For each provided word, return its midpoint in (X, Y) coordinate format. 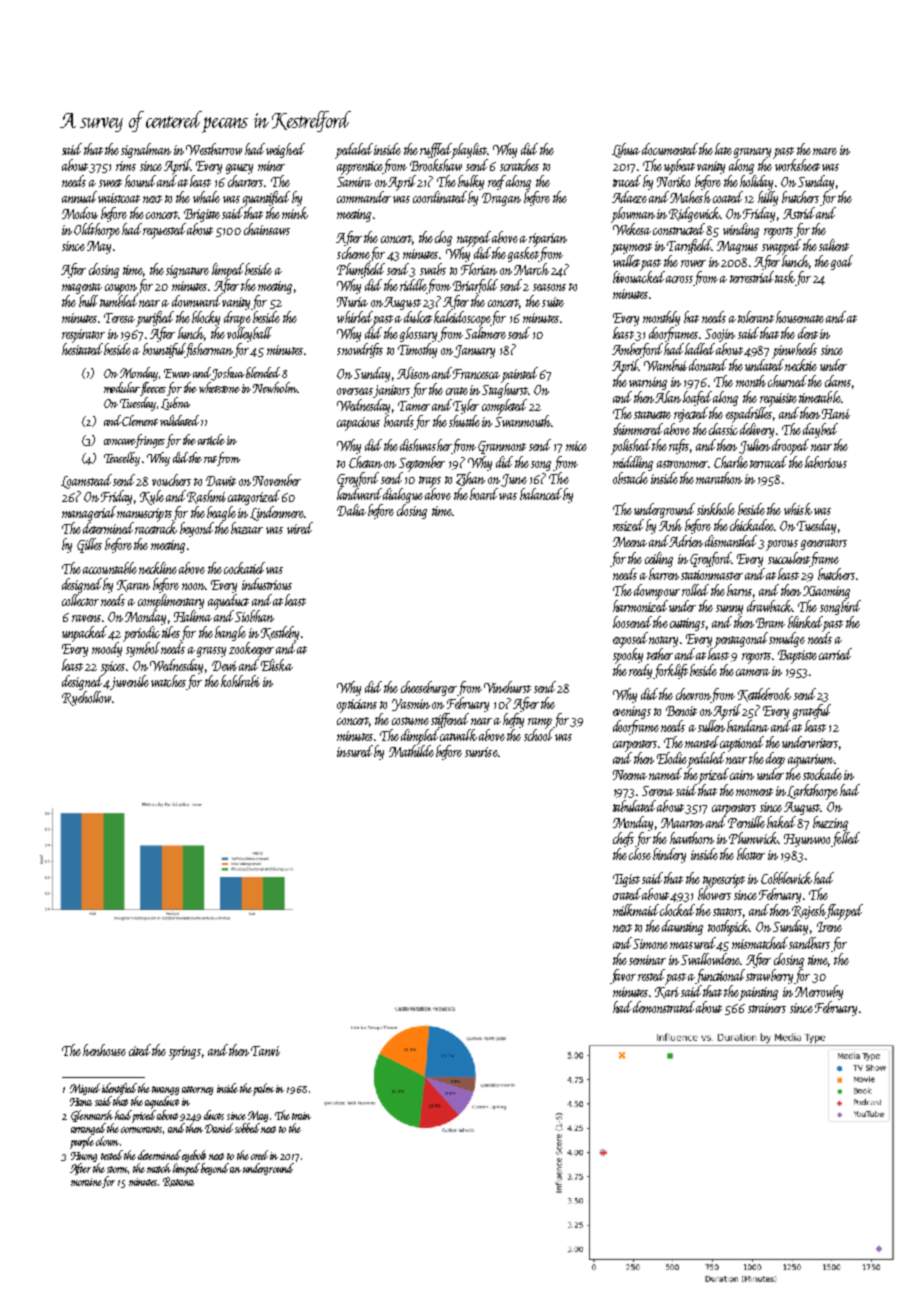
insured (355, 751)
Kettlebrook (764, 695)
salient (834, 245)
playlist (469, 150)
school (538, 735)
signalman (146, 150)
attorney (197, 1090)
